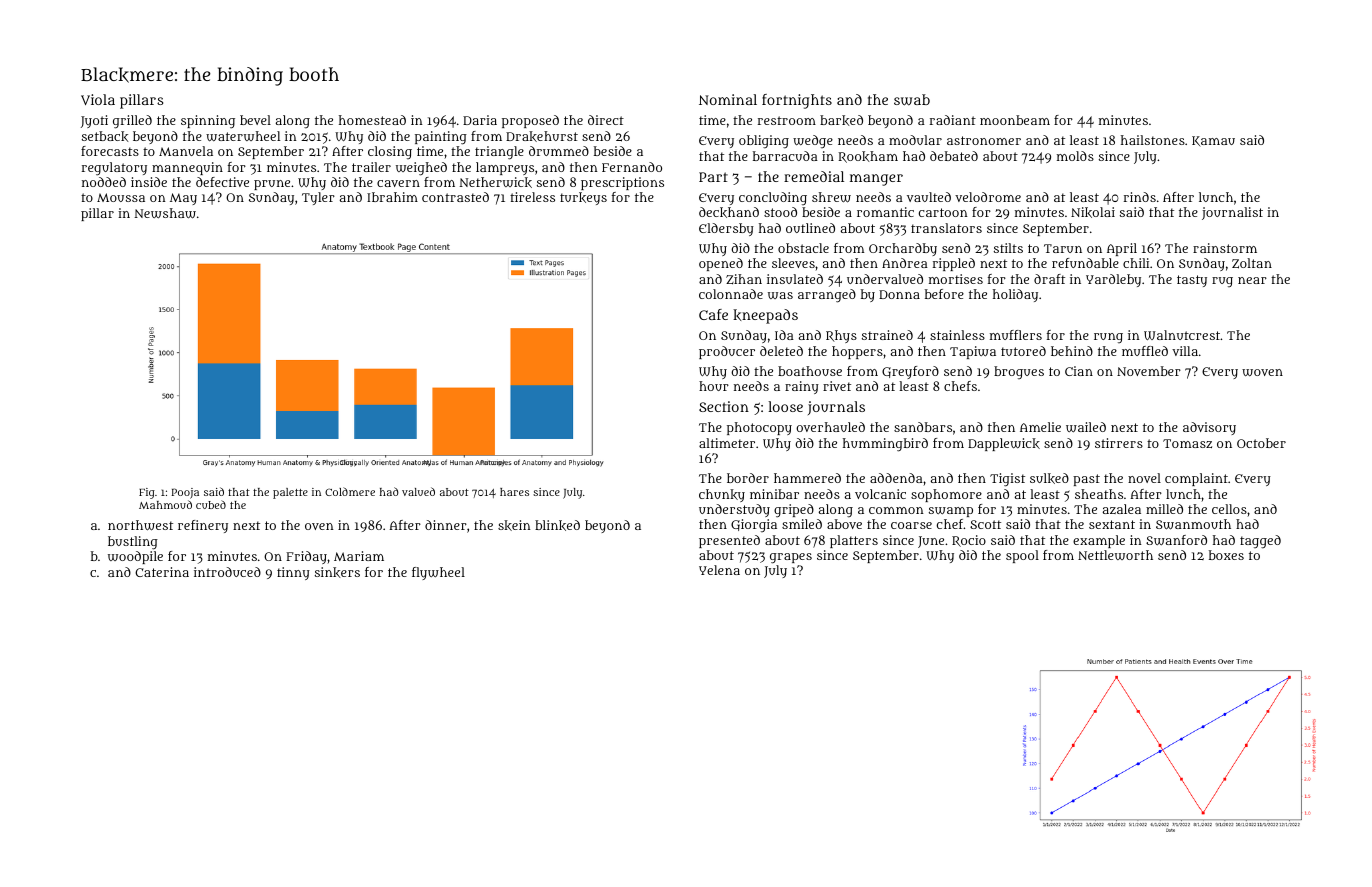 Image resolution: width=1372 pixels, height=887 pixels. I want to click on hour, so click(714, 386).
